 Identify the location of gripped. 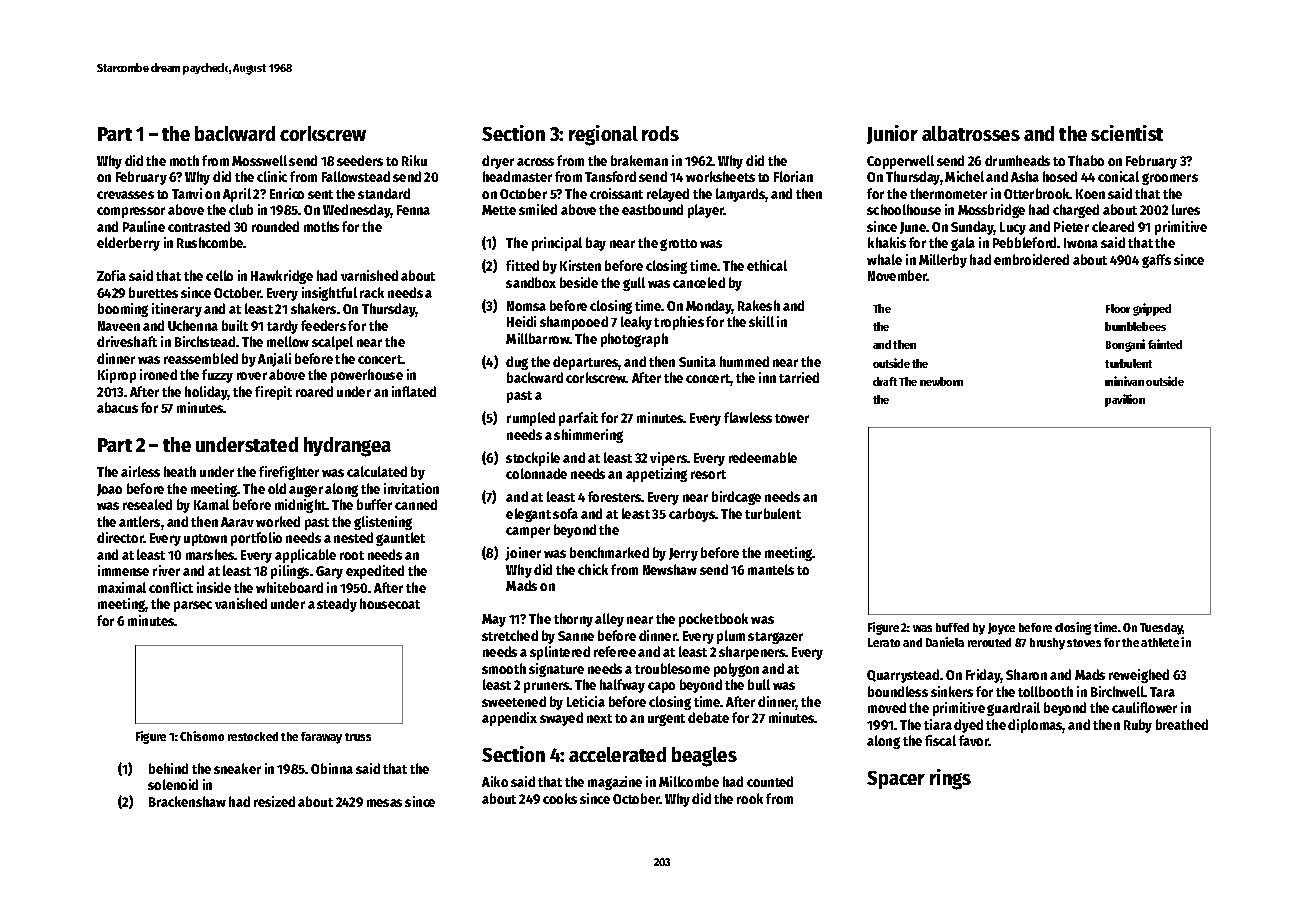
(1152, 309).
